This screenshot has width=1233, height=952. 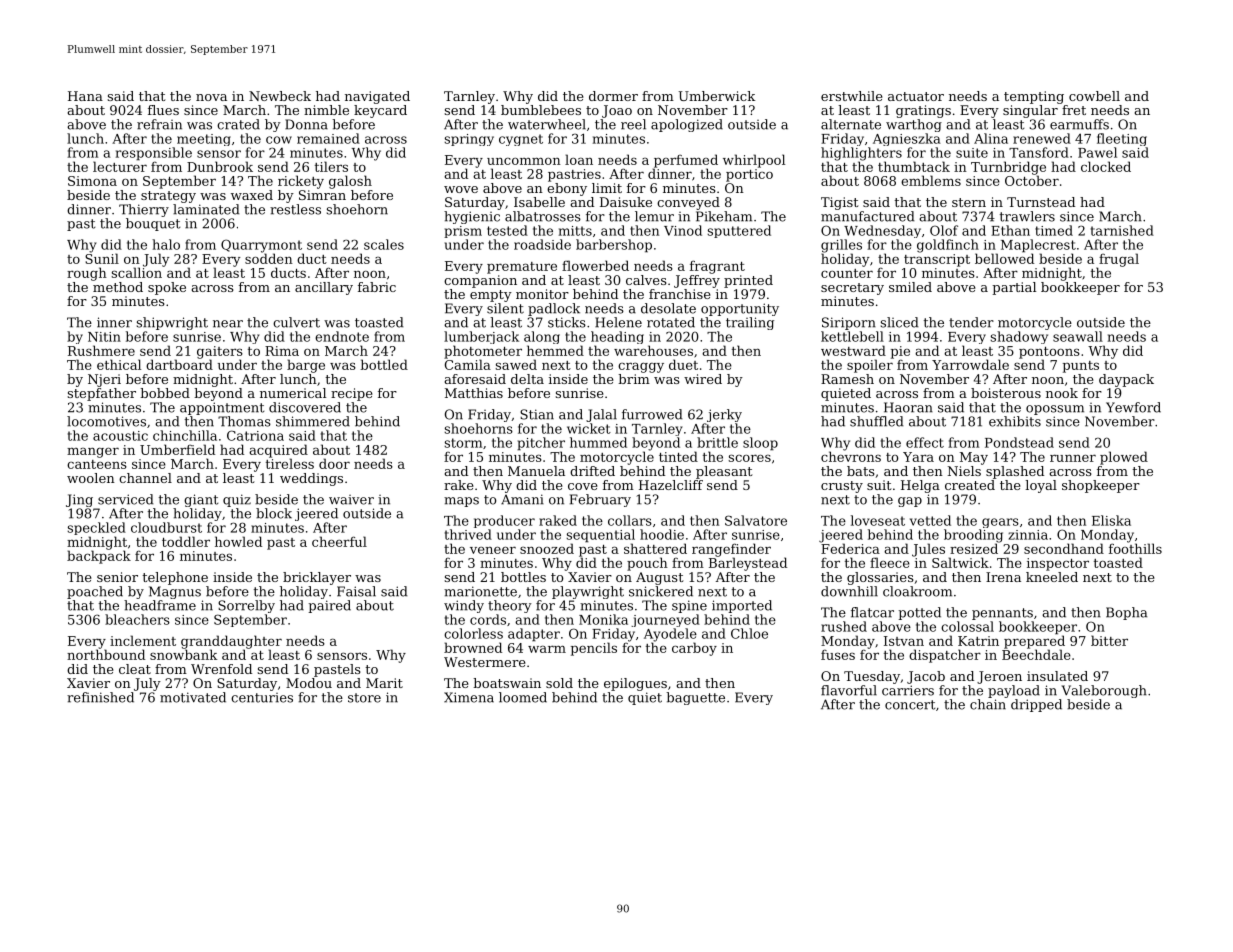 What do you see at coordinates (1027, 216) in the screenshot?
I see `trawlers` at bounding box center [1027, 216].
